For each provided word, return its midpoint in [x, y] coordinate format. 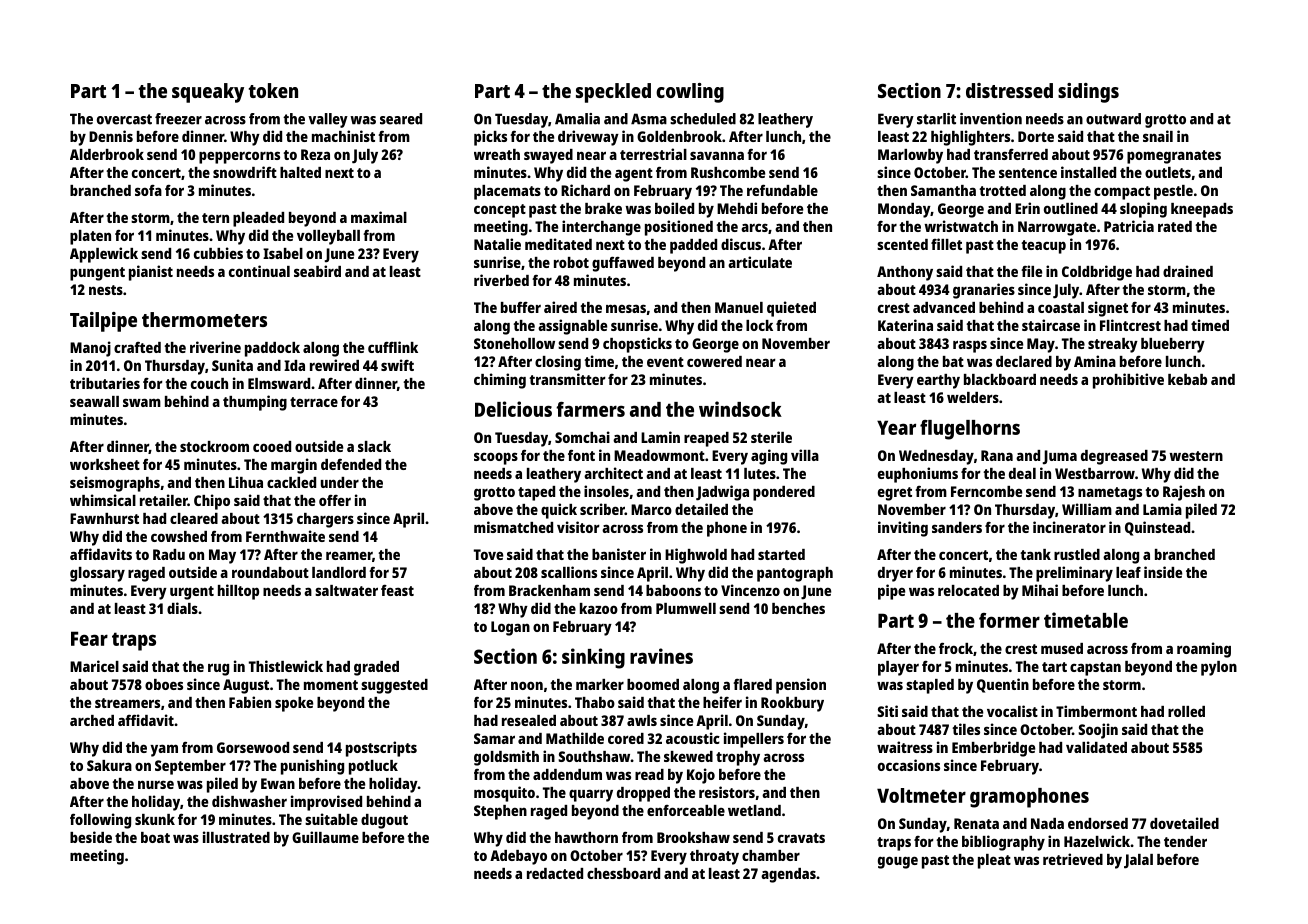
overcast [124, 119]
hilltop [238, 592]
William [1087, 509]
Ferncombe [986, 491]
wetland [754, 810]
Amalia [577, 119]
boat [155, 837]
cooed [272, 446]
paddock [272, 349]
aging [769, 457]
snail [1158, 136]
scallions [569, 572]
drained [1188, 271]
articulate [760, 262]
